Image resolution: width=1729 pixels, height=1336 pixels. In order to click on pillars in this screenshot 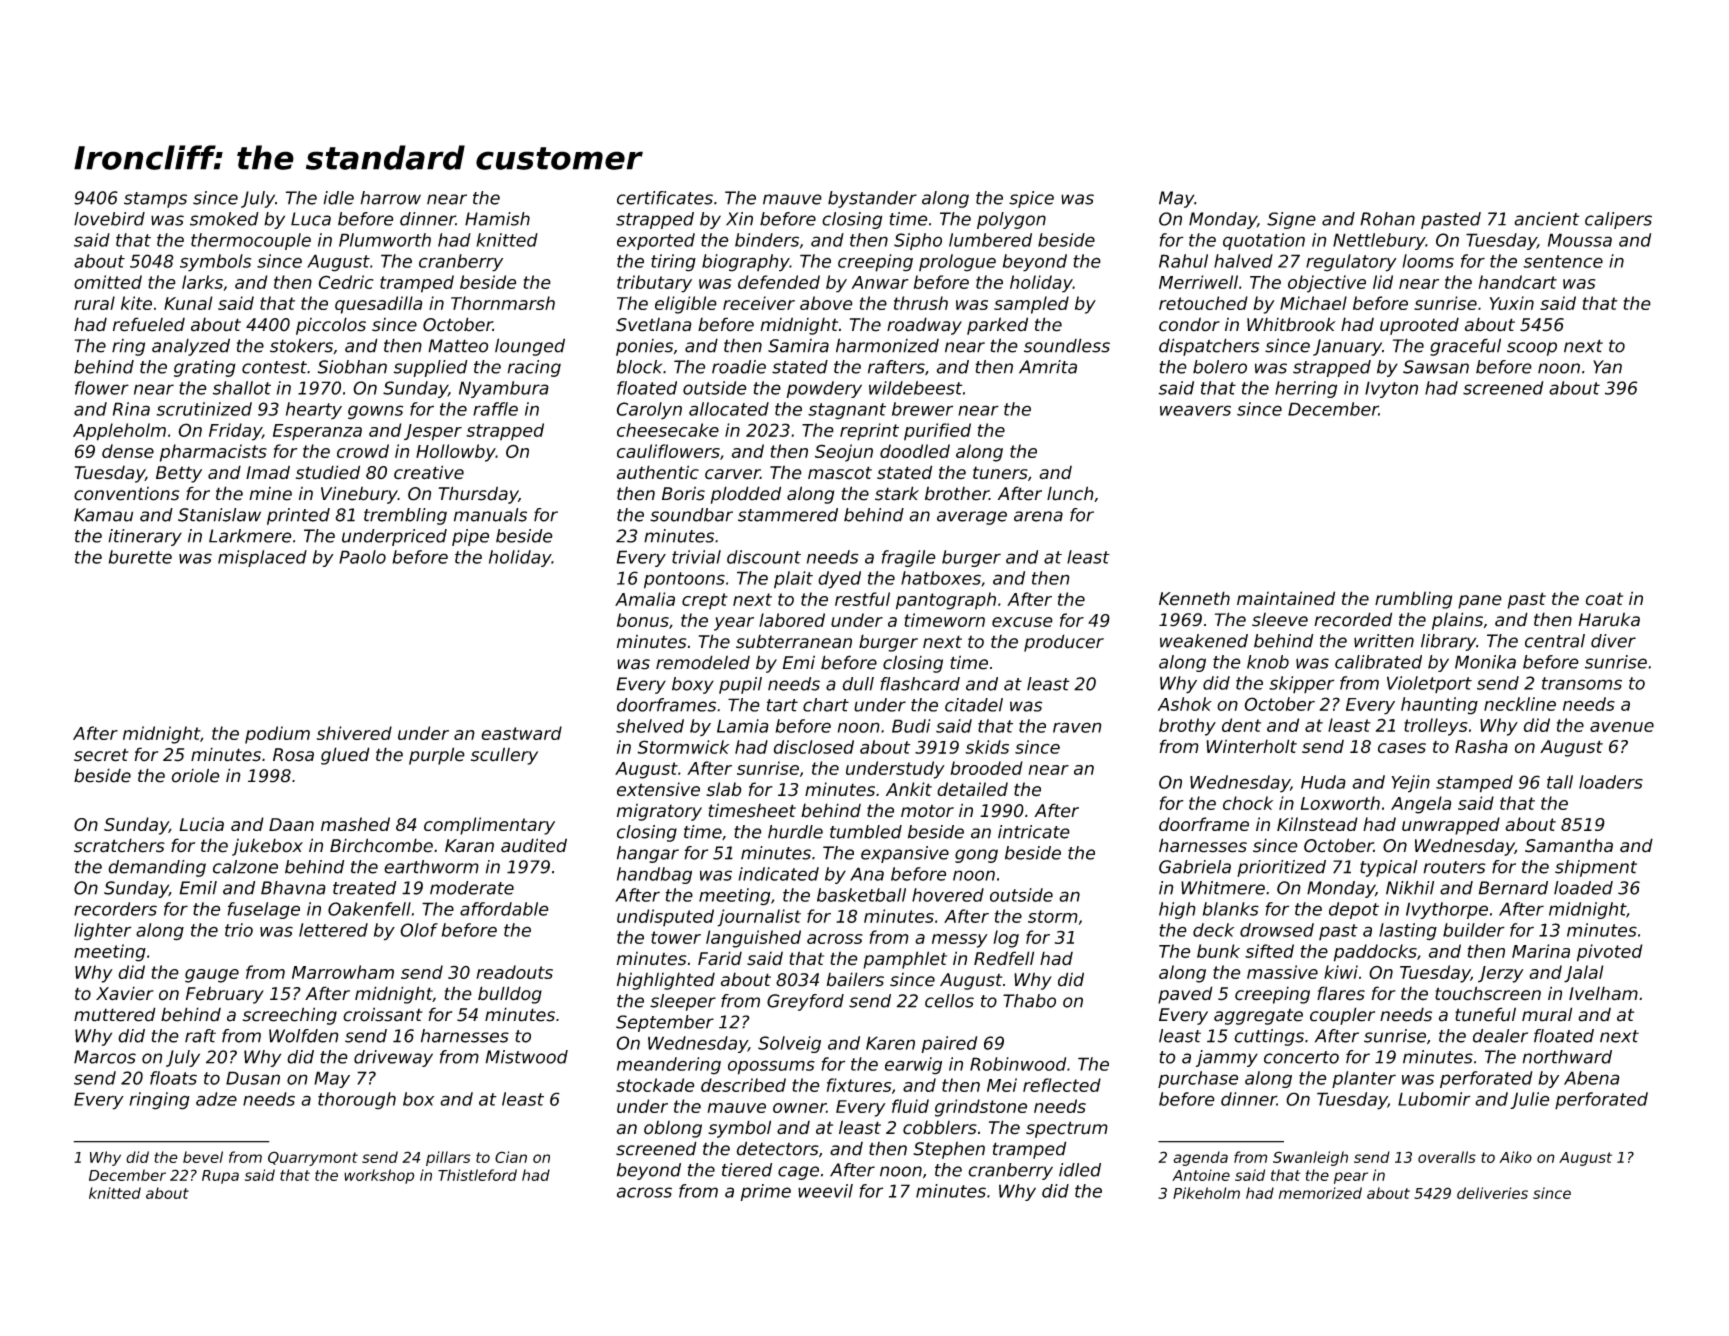, I will do `click(448, 1158)`.
